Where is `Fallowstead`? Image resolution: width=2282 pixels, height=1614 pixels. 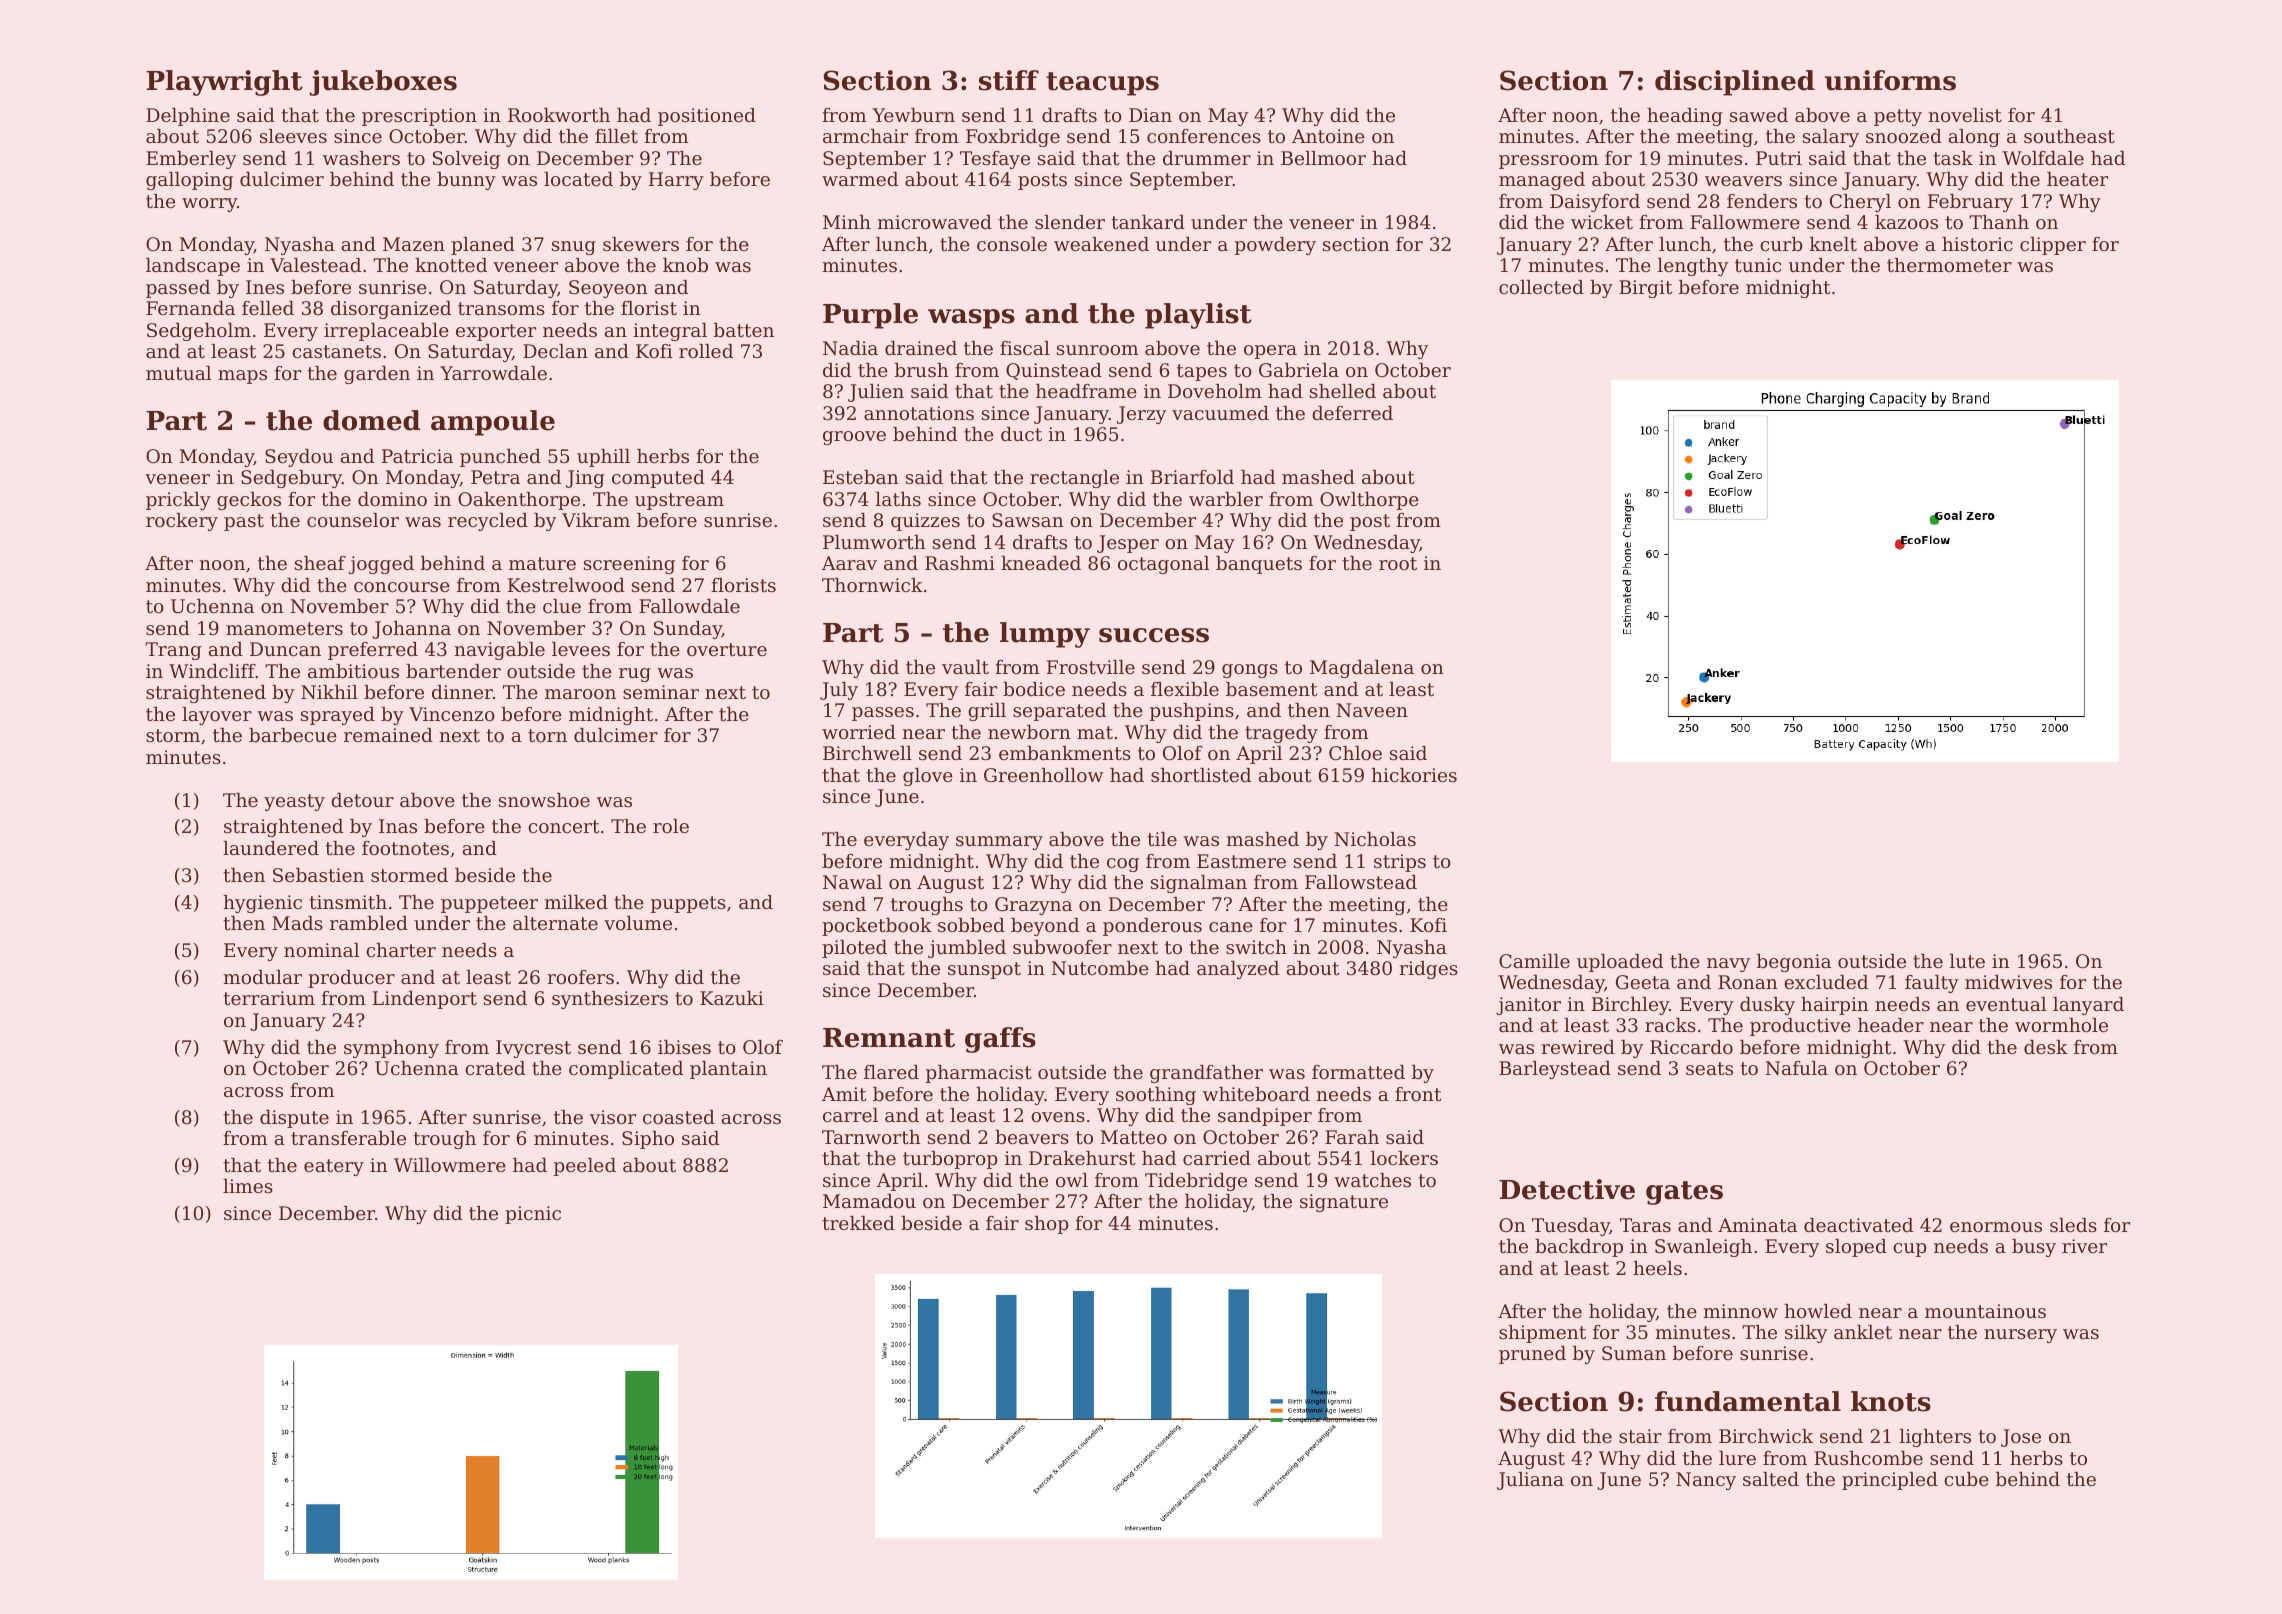
Fallowstead is located at coordinates (1361, 882).
